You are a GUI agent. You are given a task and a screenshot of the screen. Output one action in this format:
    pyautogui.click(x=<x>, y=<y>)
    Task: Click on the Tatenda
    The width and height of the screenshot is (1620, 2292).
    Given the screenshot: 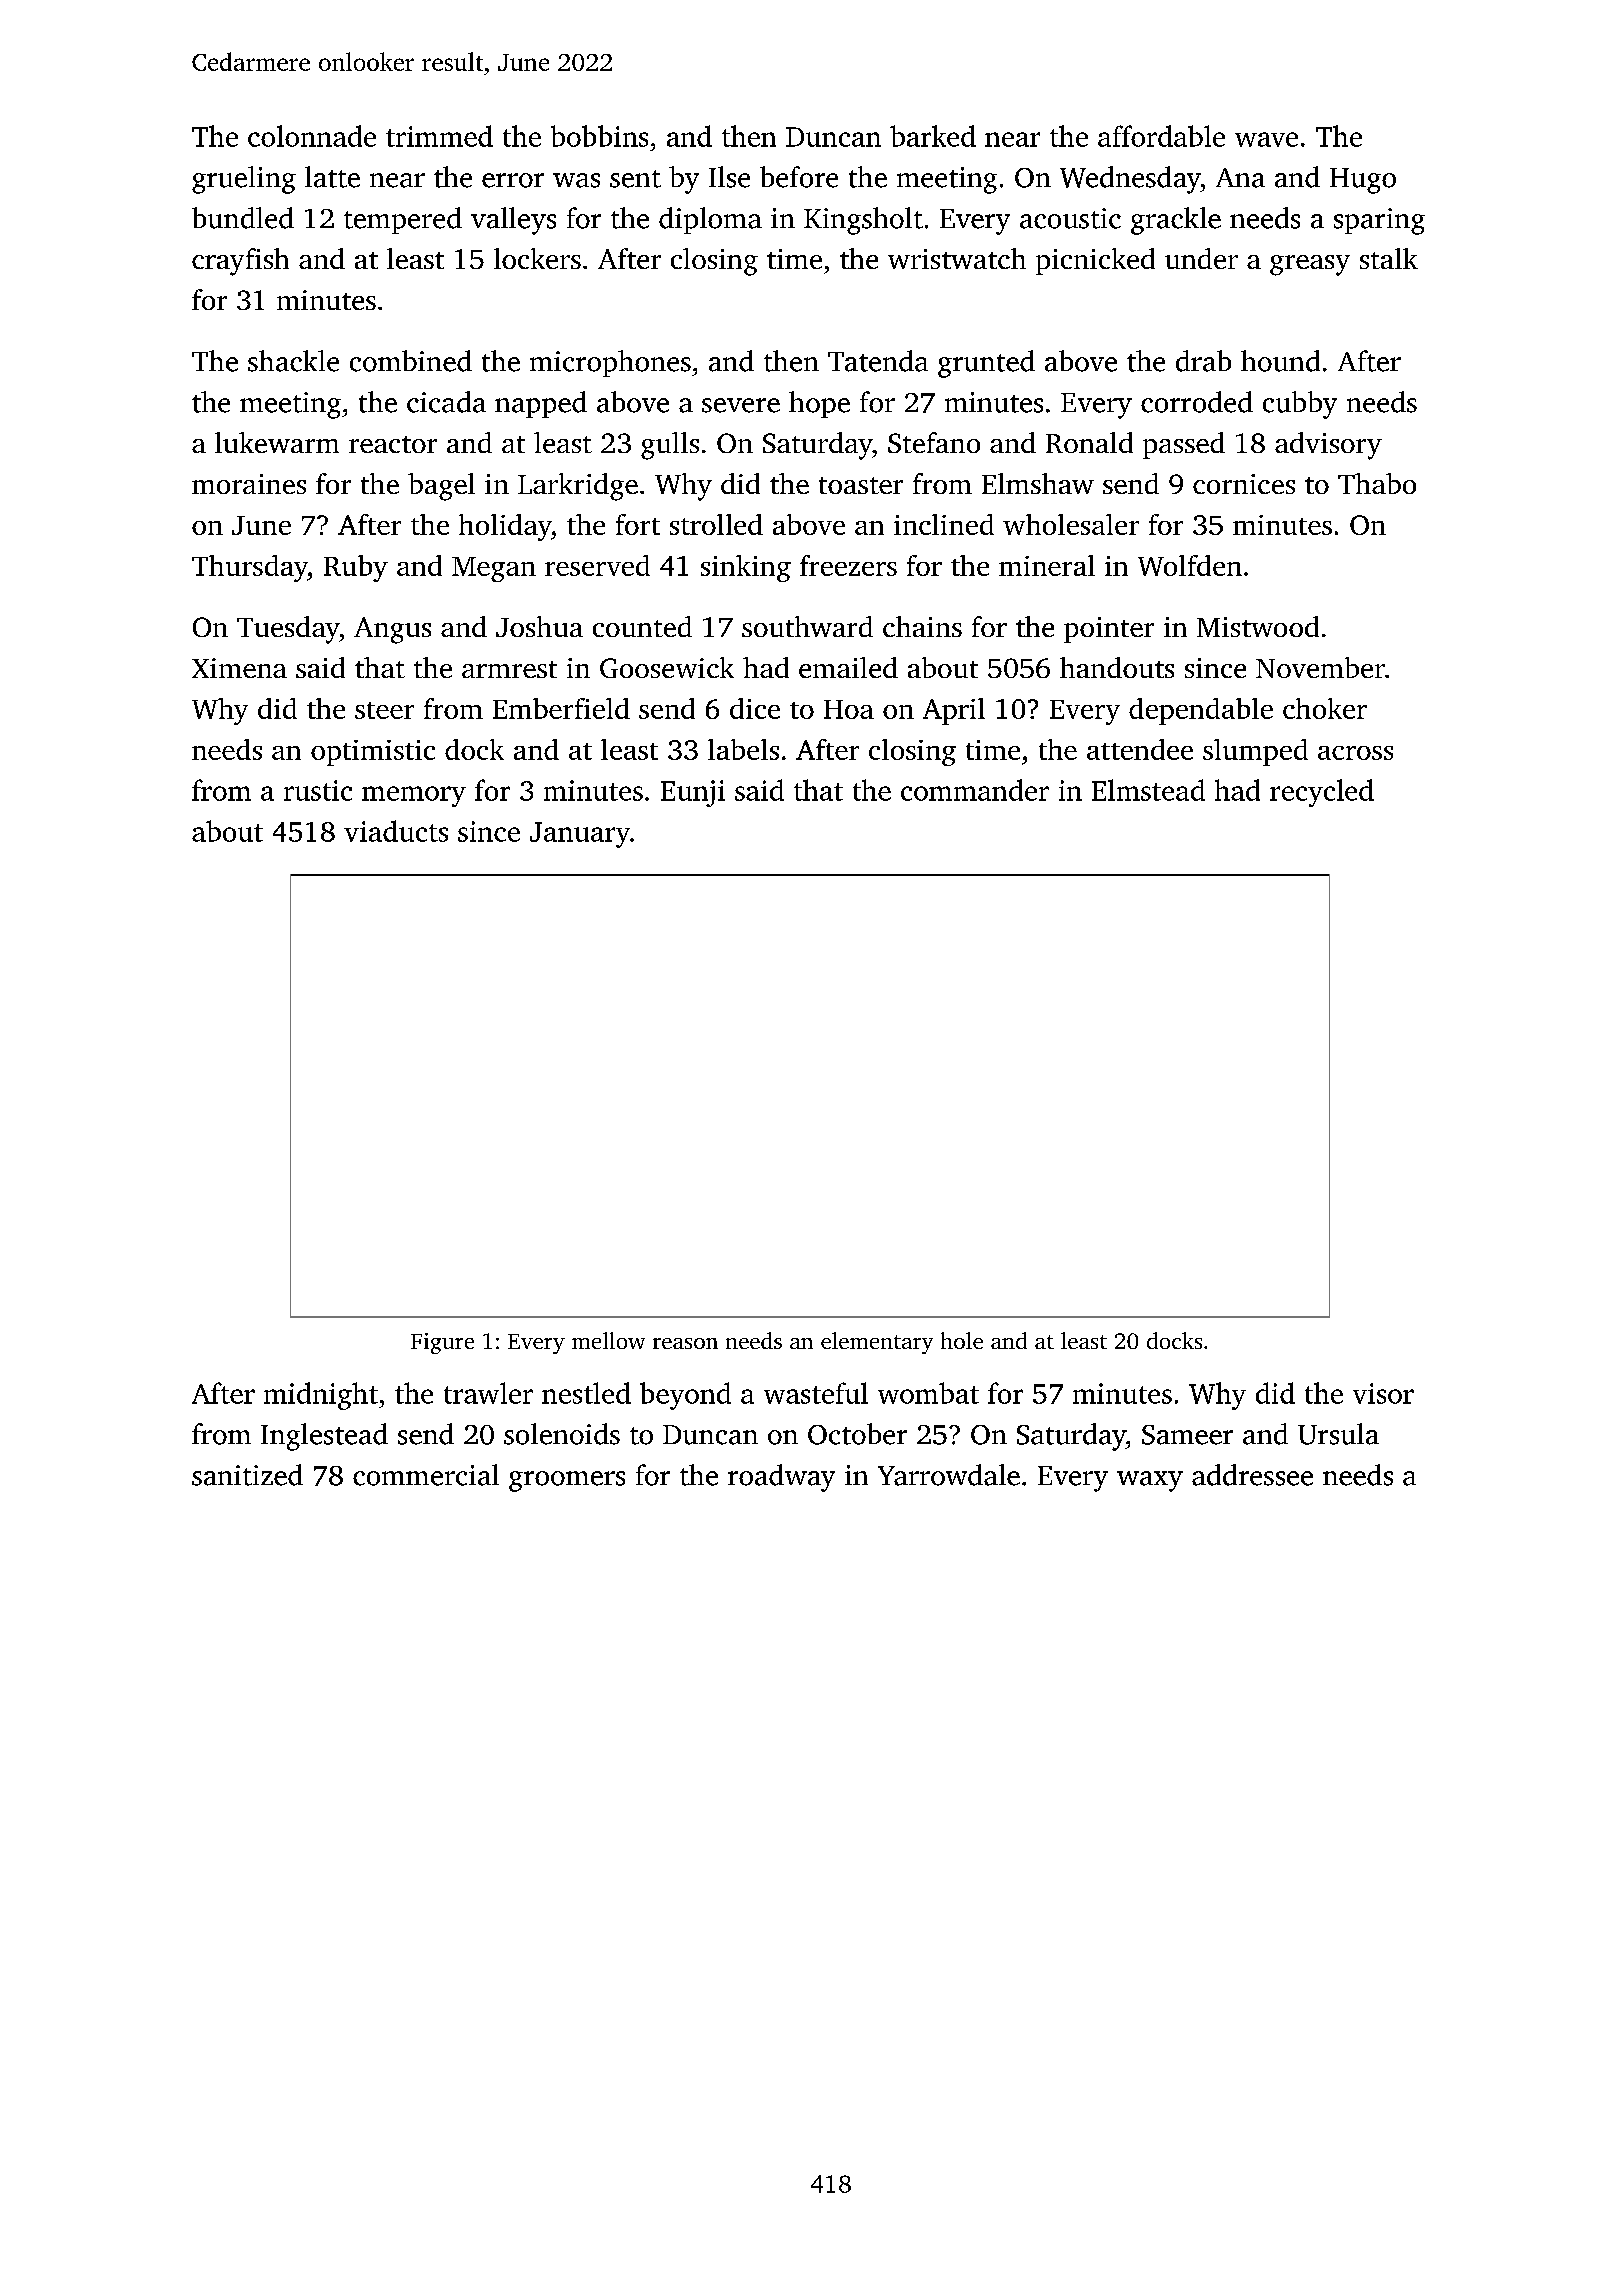 What is the action you would take?
    pyautogui.click(x=878, y=361)
